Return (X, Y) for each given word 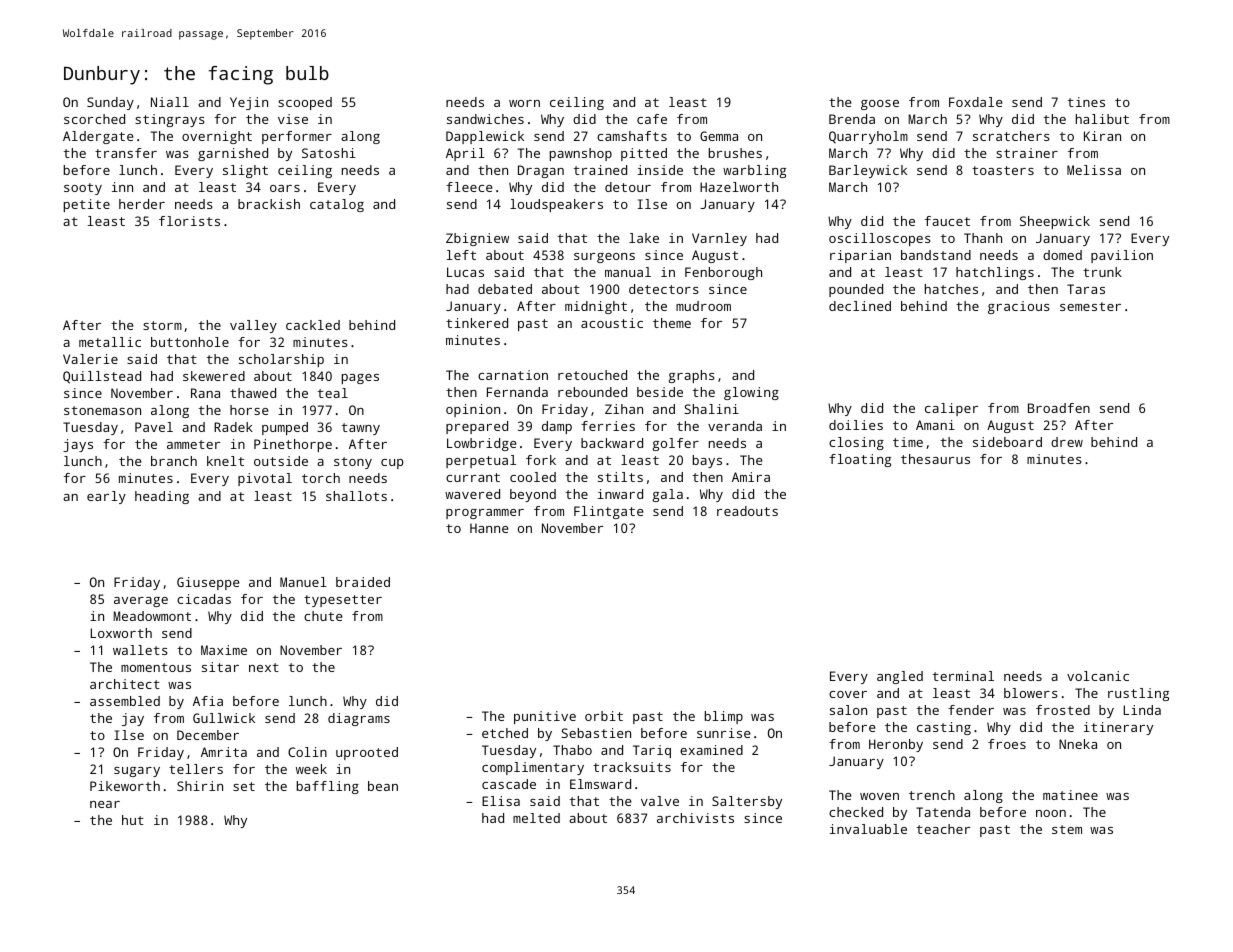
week (311, 769)
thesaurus (935, 459)
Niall (170, 102)
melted (536, 818)
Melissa (1094, 170)
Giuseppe (208, 583)
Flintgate (609, 512)
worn (524, 103)
